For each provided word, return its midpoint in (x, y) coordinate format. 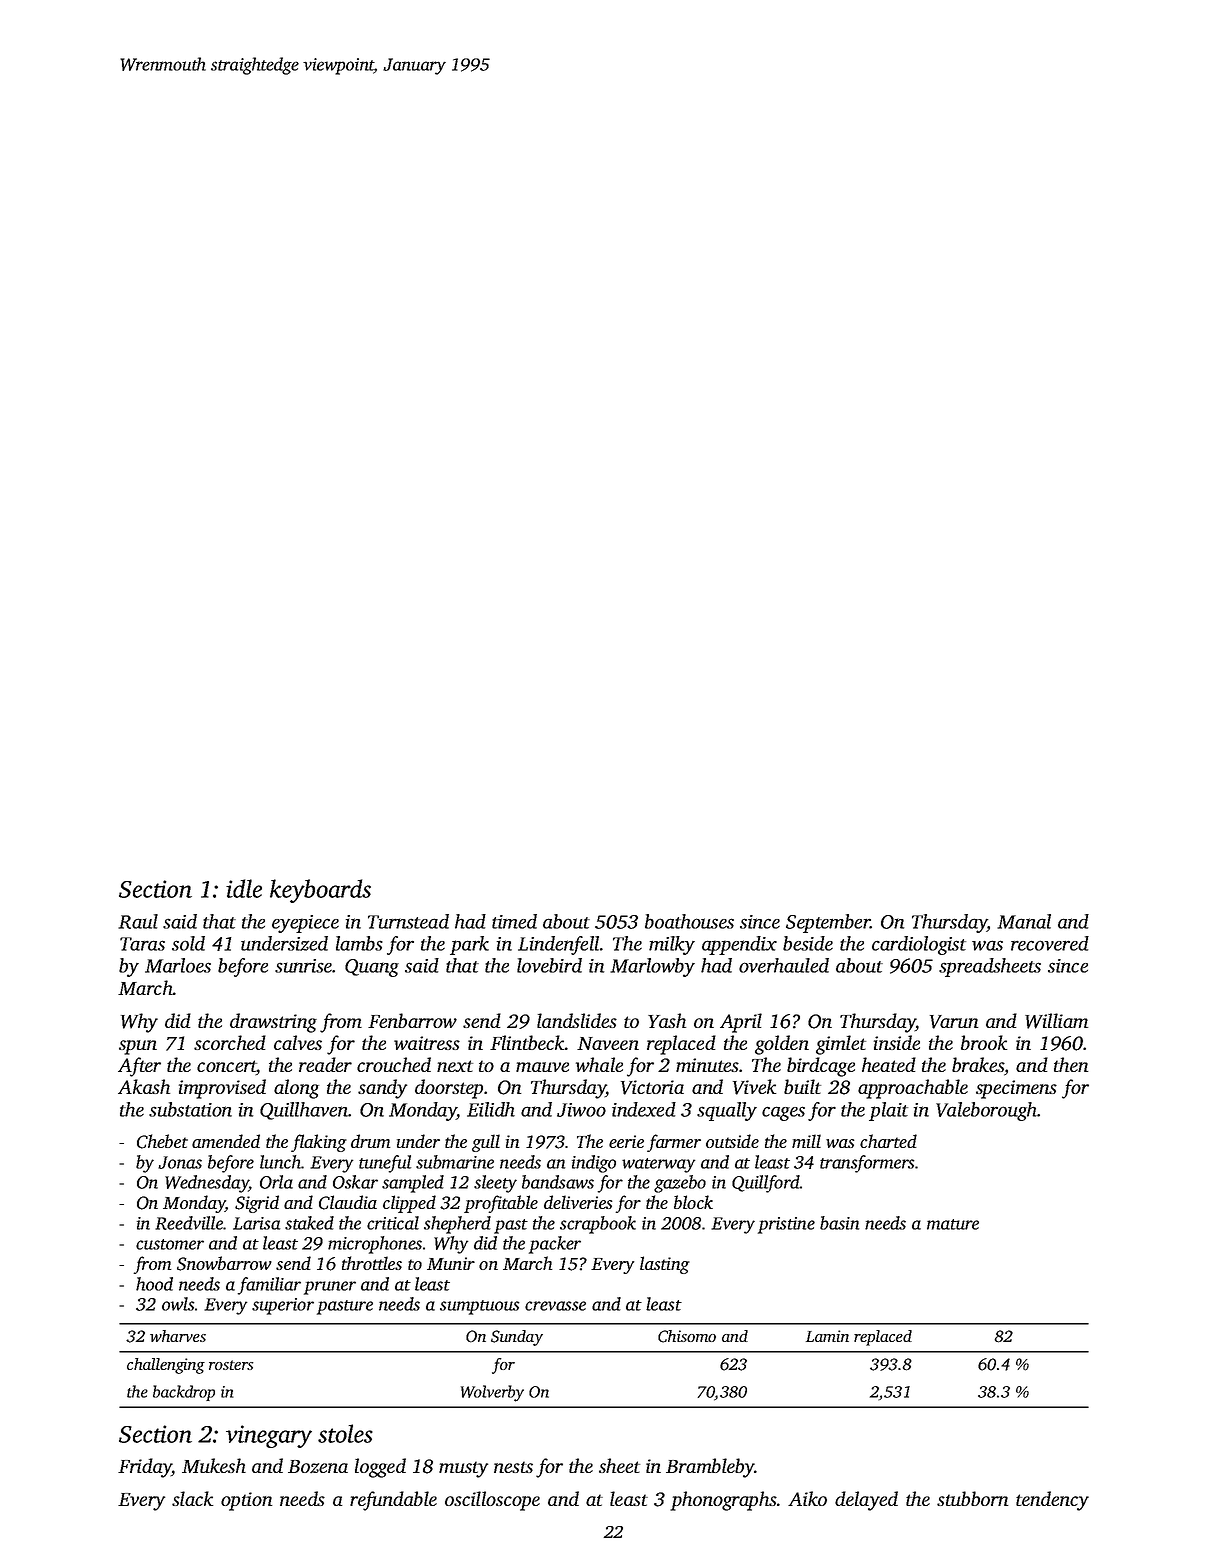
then (1071, 1064)
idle (244, 888)
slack (192, 1498)
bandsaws (558, 1182)
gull (486, 1143)
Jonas (180, 1162)
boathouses (689, 921)
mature (953, 1224)
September (828, 923)
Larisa (256, 1223)
